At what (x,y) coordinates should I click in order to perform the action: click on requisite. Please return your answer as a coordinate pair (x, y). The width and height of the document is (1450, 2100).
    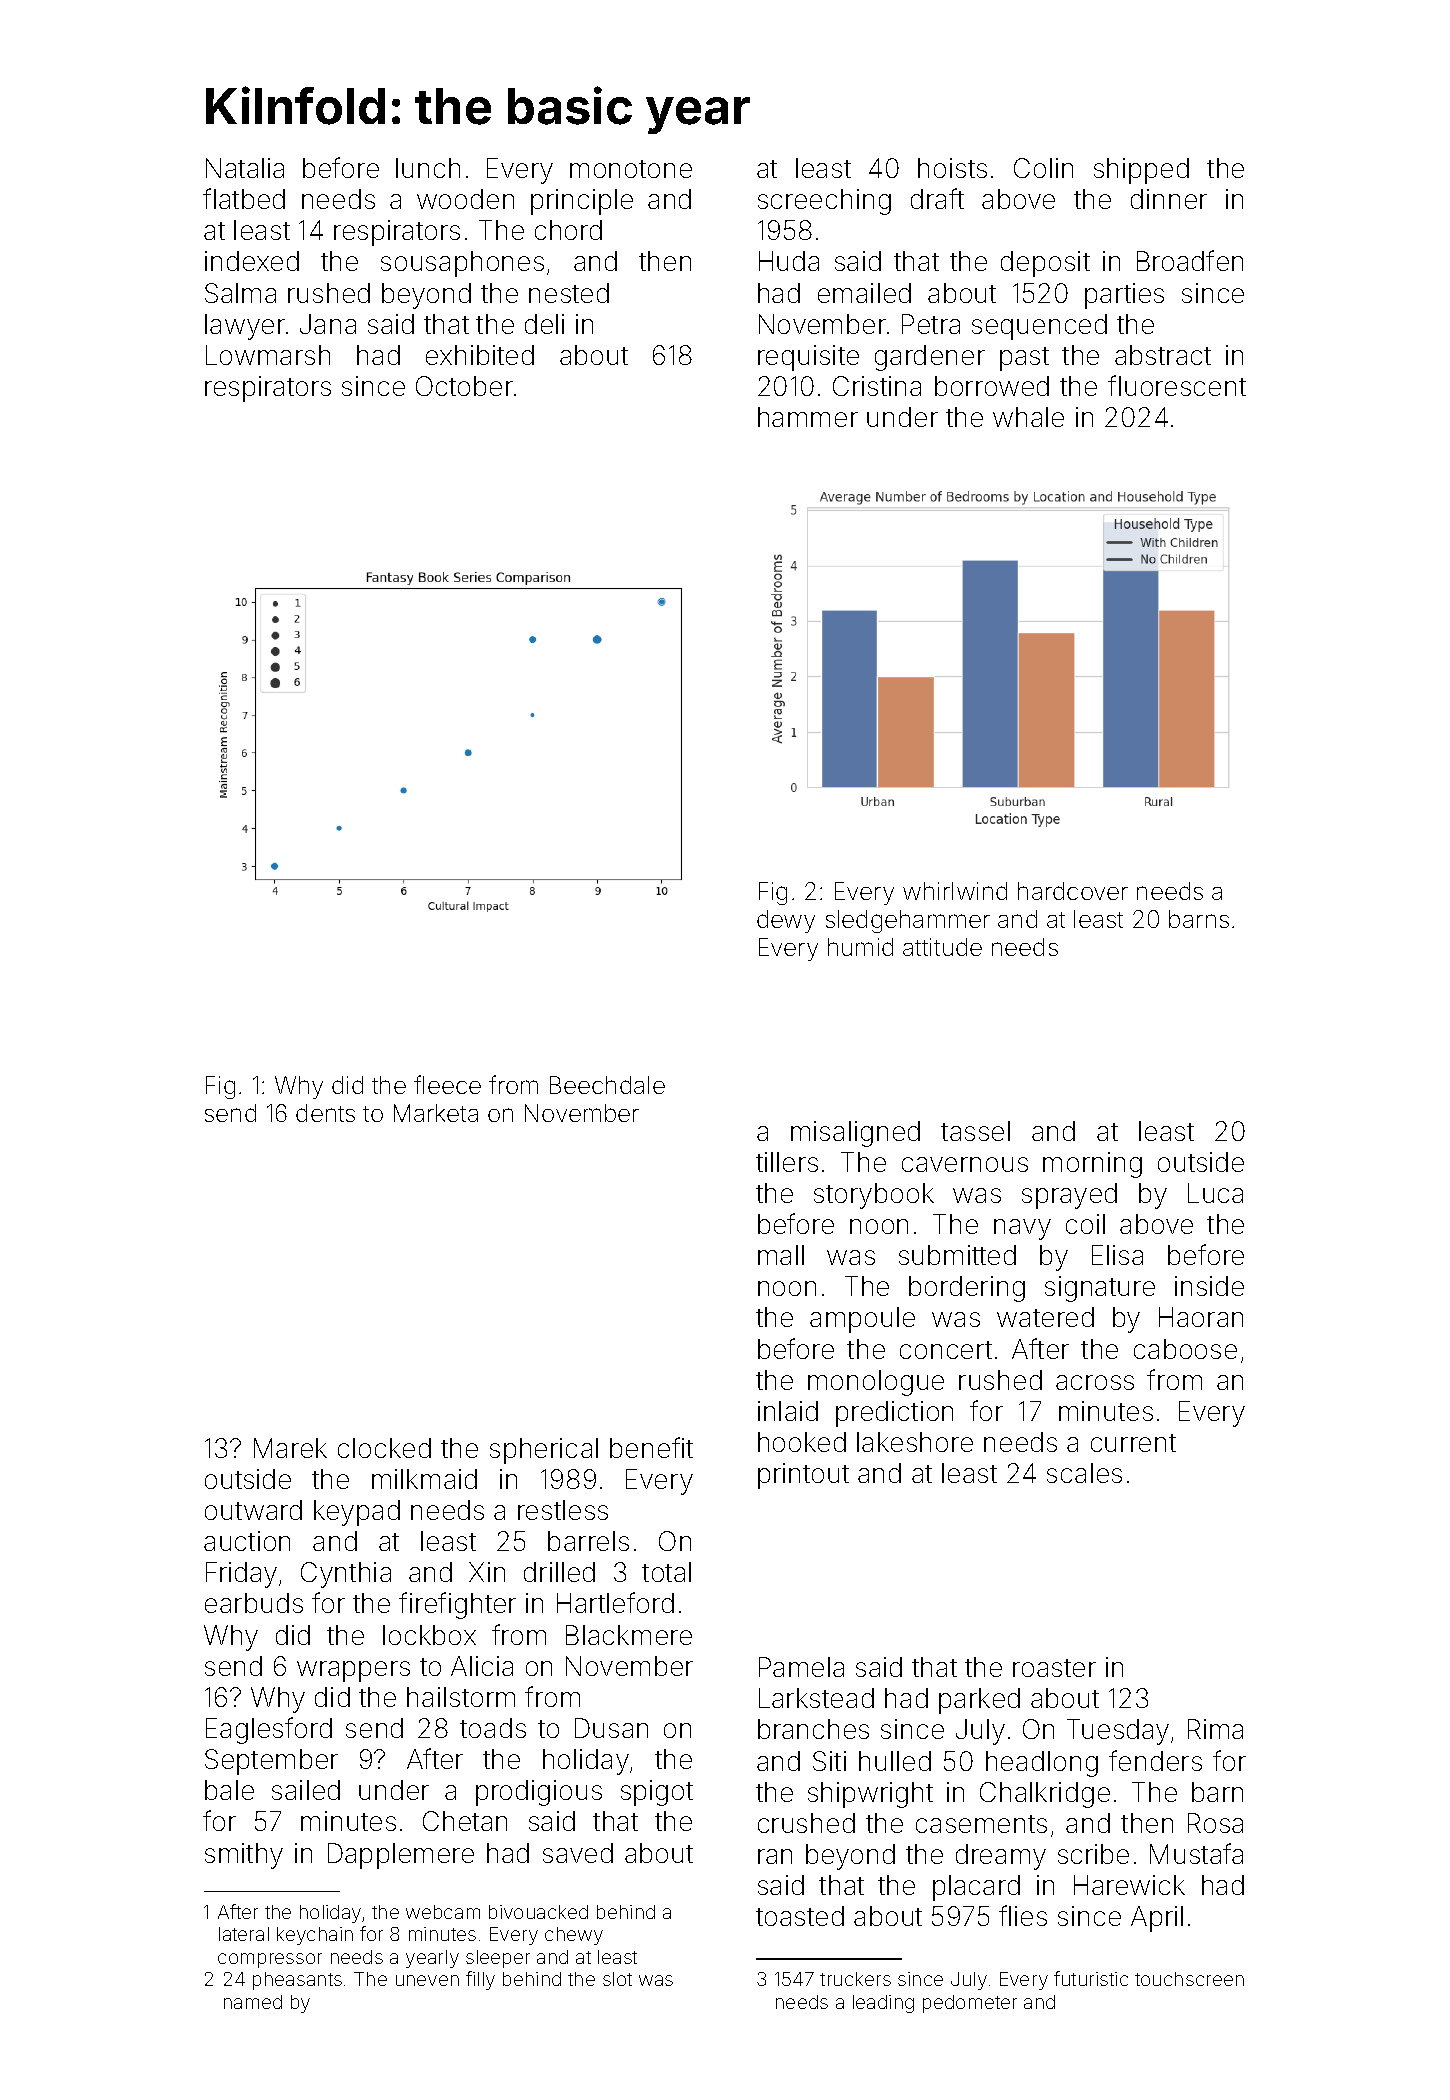
    Looking at the image, I should click on (808, 358).
